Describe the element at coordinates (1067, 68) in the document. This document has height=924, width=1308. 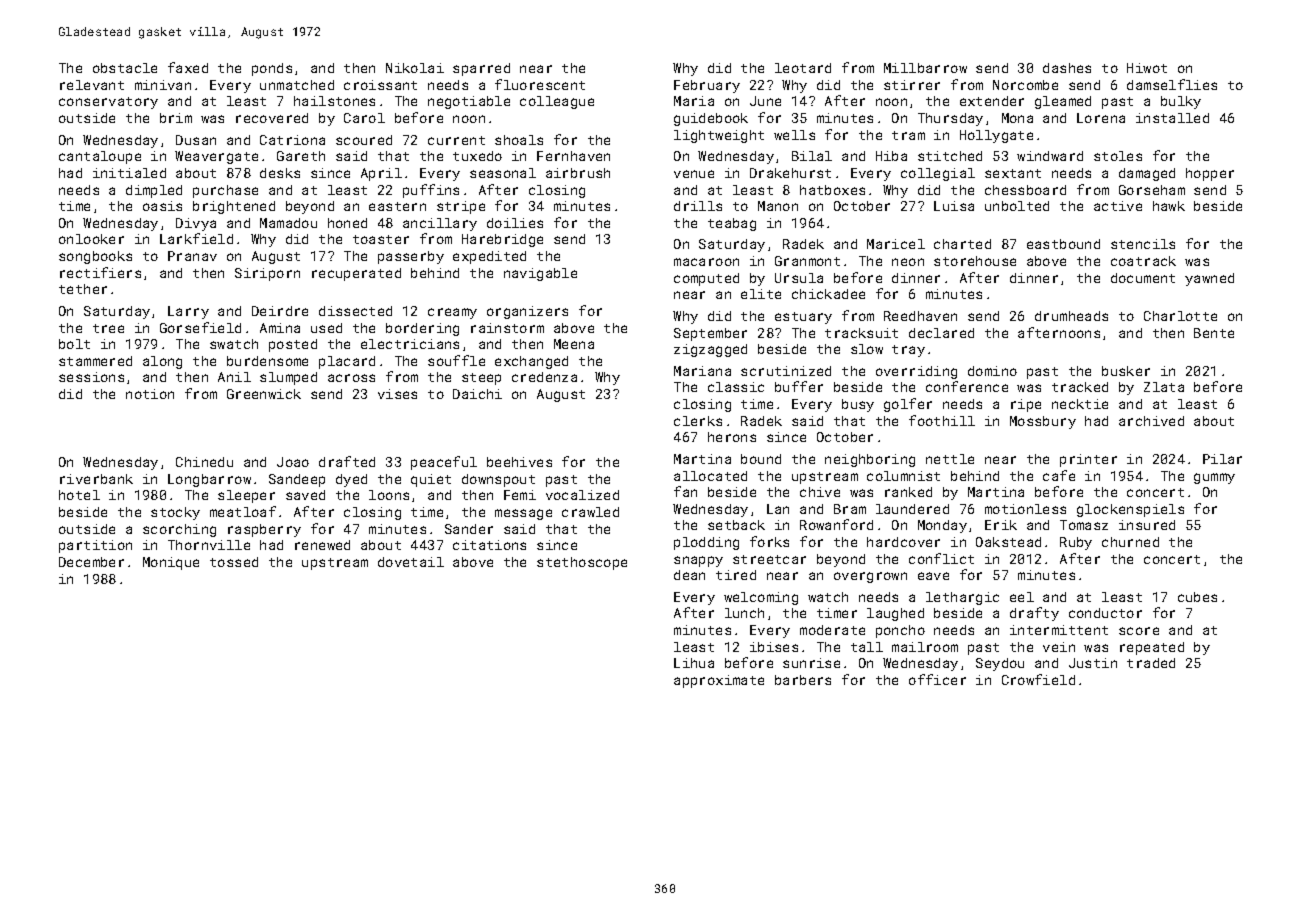
I see `dashes` at that location.
